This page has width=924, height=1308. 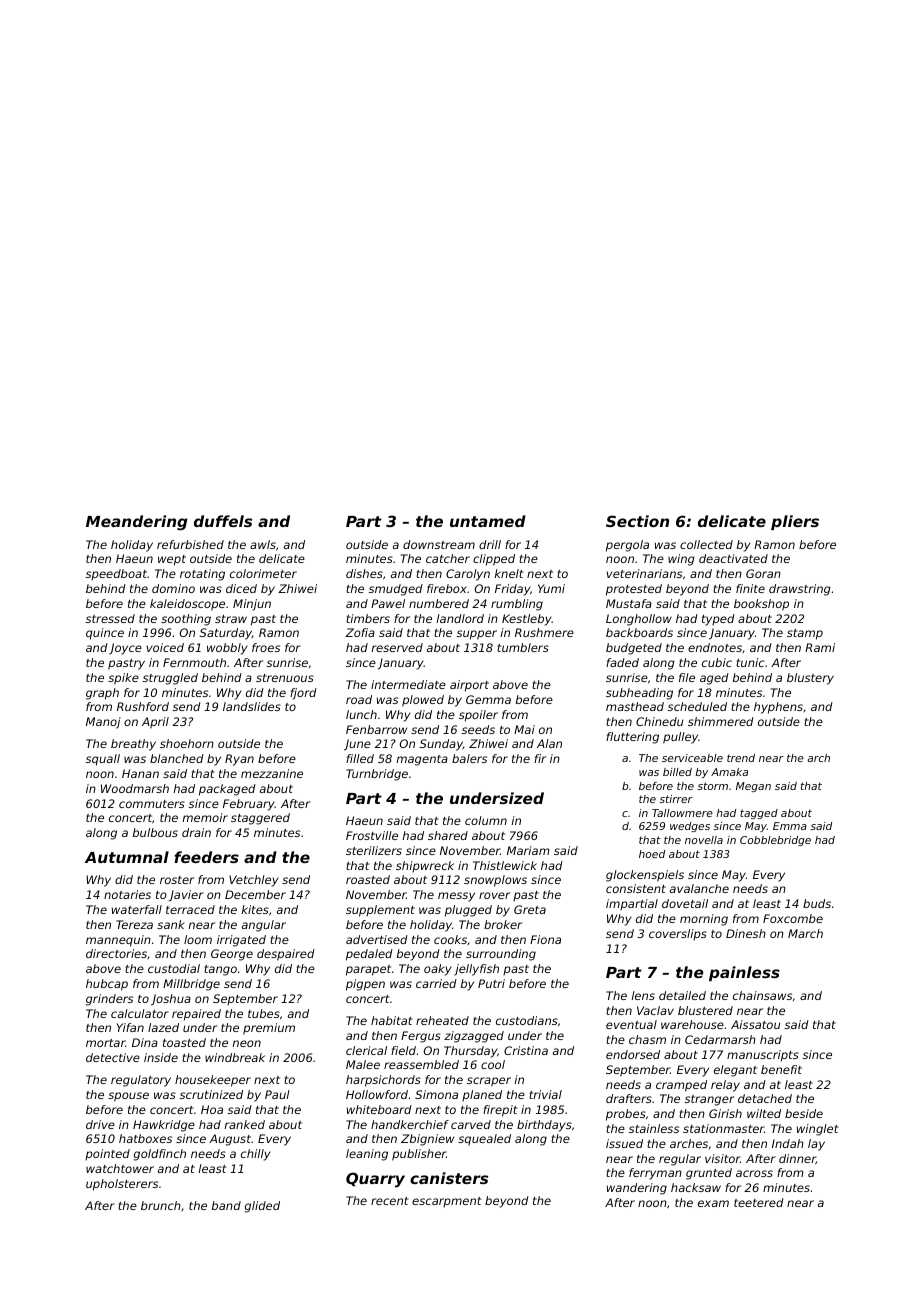 What do you see at coordinates (230, 1140) in the page?
I see `August` at bounding box center [230, 1140].
